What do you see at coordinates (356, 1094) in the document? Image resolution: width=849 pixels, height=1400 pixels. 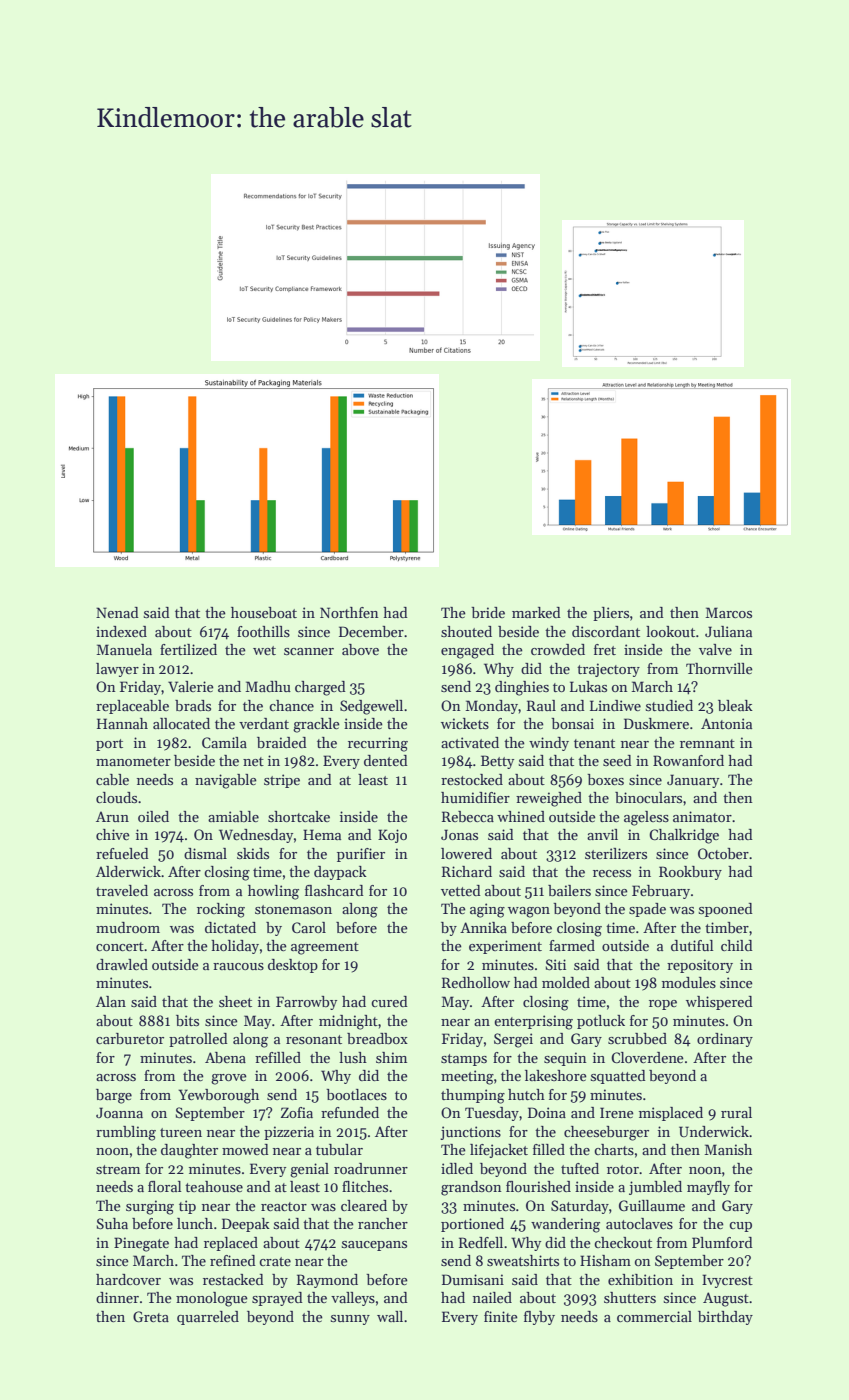 I see `bootlaces` at bounding box center [356, 1094].
